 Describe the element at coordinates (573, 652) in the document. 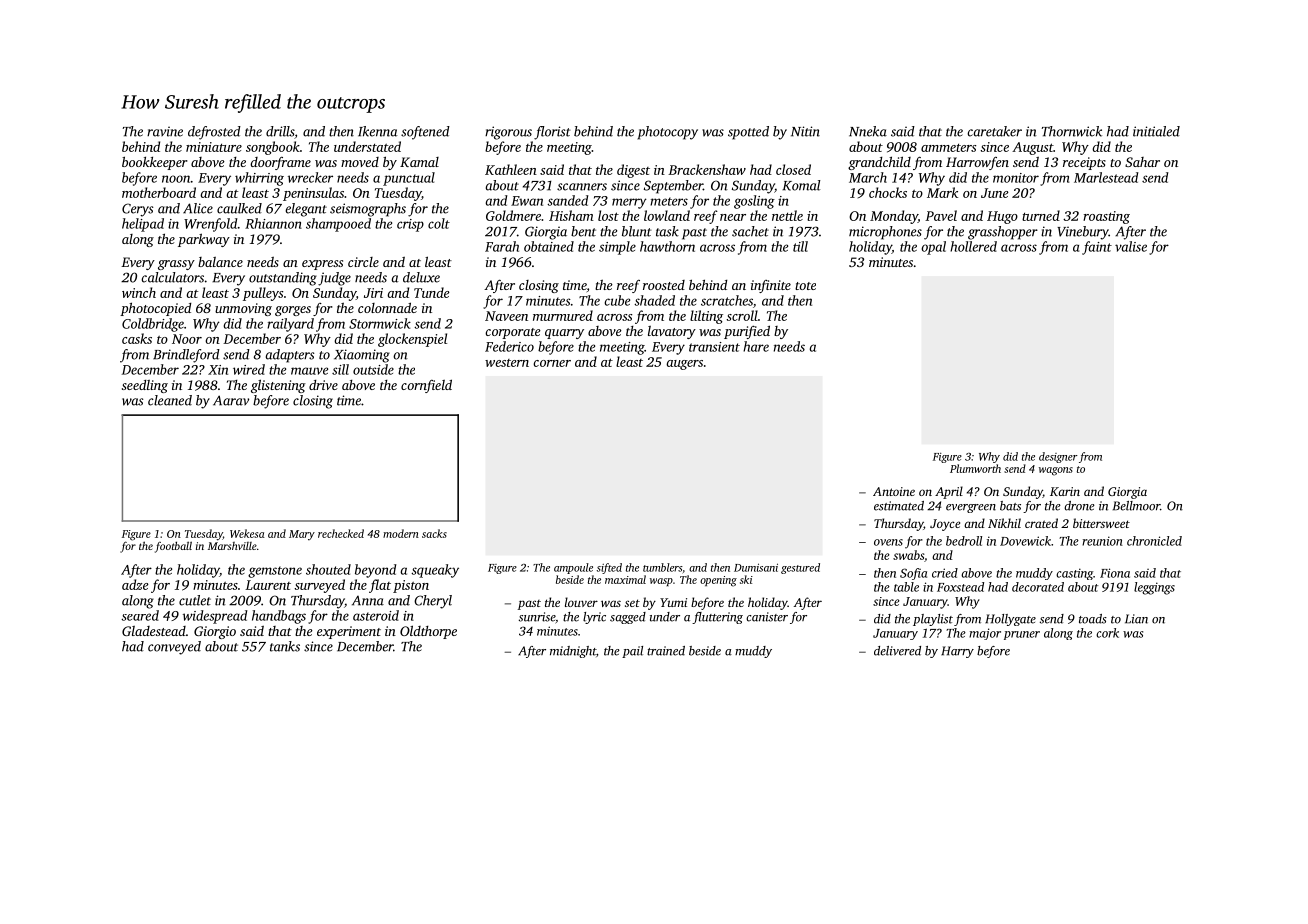

I see `midnight` at that location.
